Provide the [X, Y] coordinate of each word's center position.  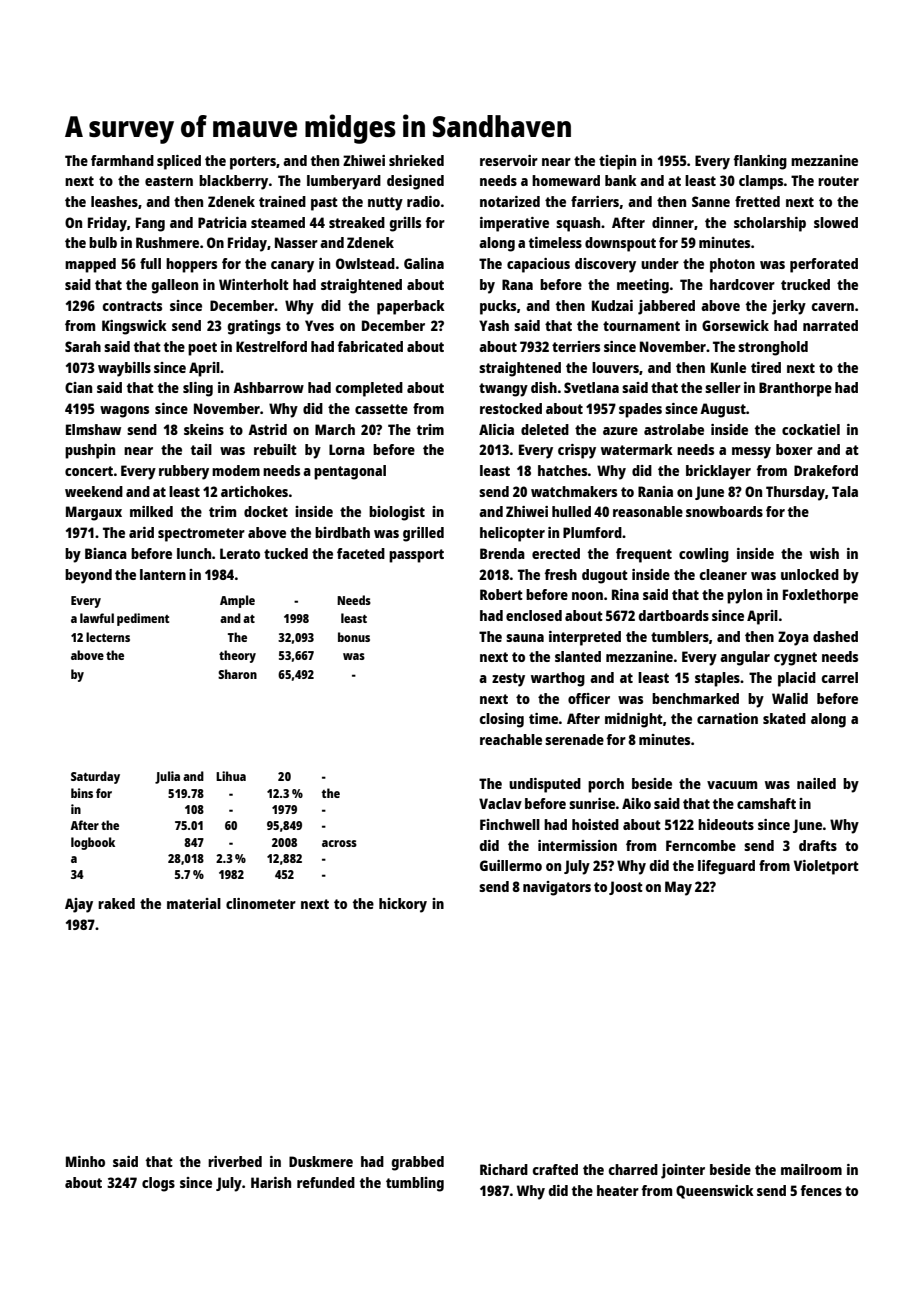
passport [416, 556]
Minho [85, 1161]
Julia [167, 777]
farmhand [122, 160]
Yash [494, 325]
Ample [237, 601]
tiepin [617, 162]
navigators [557, 888]
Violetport [826, 867]
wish [824, 553]
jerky [789, 307]
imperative [514, 224]
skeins [204, 429]
